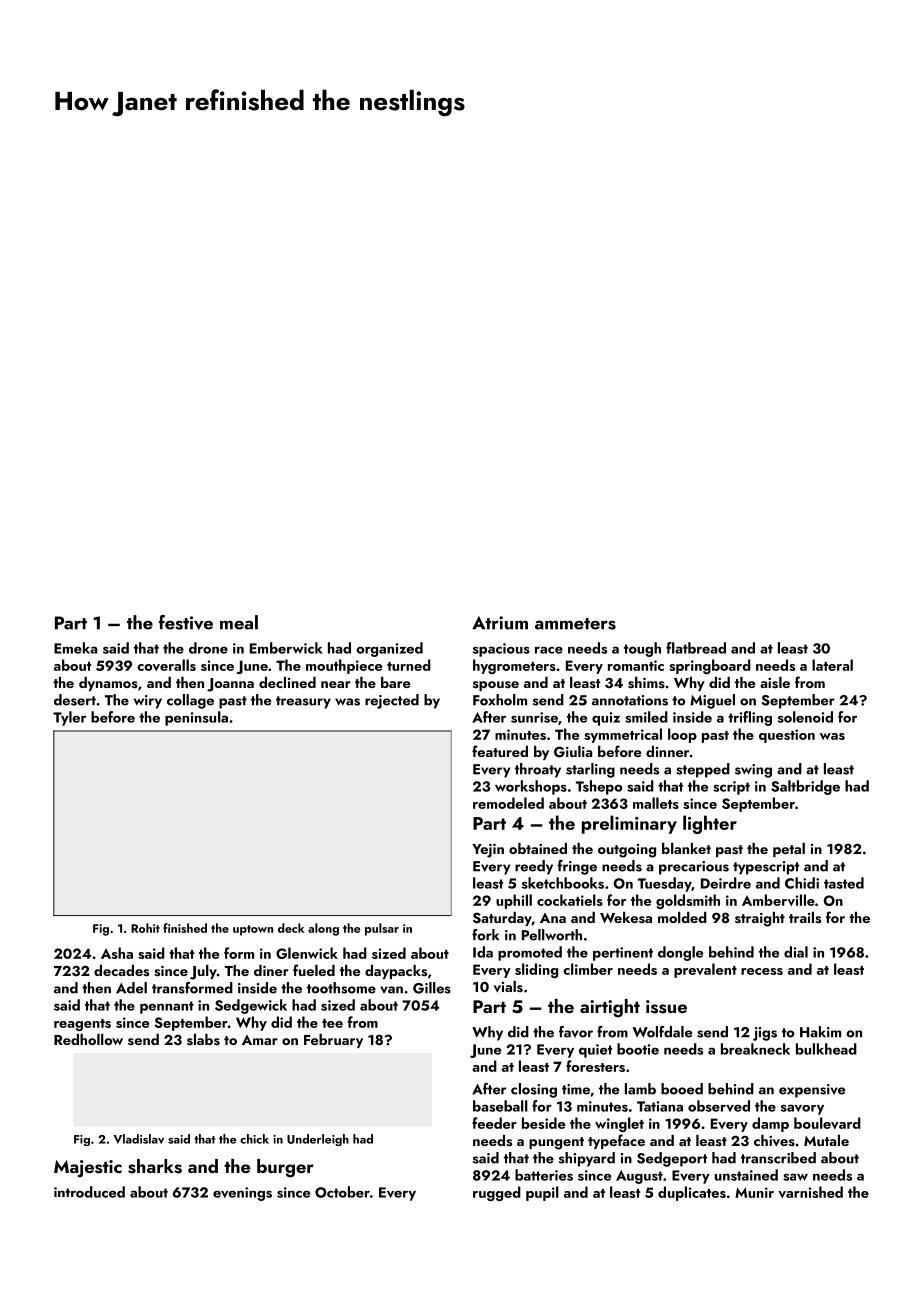 The image size is (924, 1308). I want to click on precarious, so click(694, 868).
